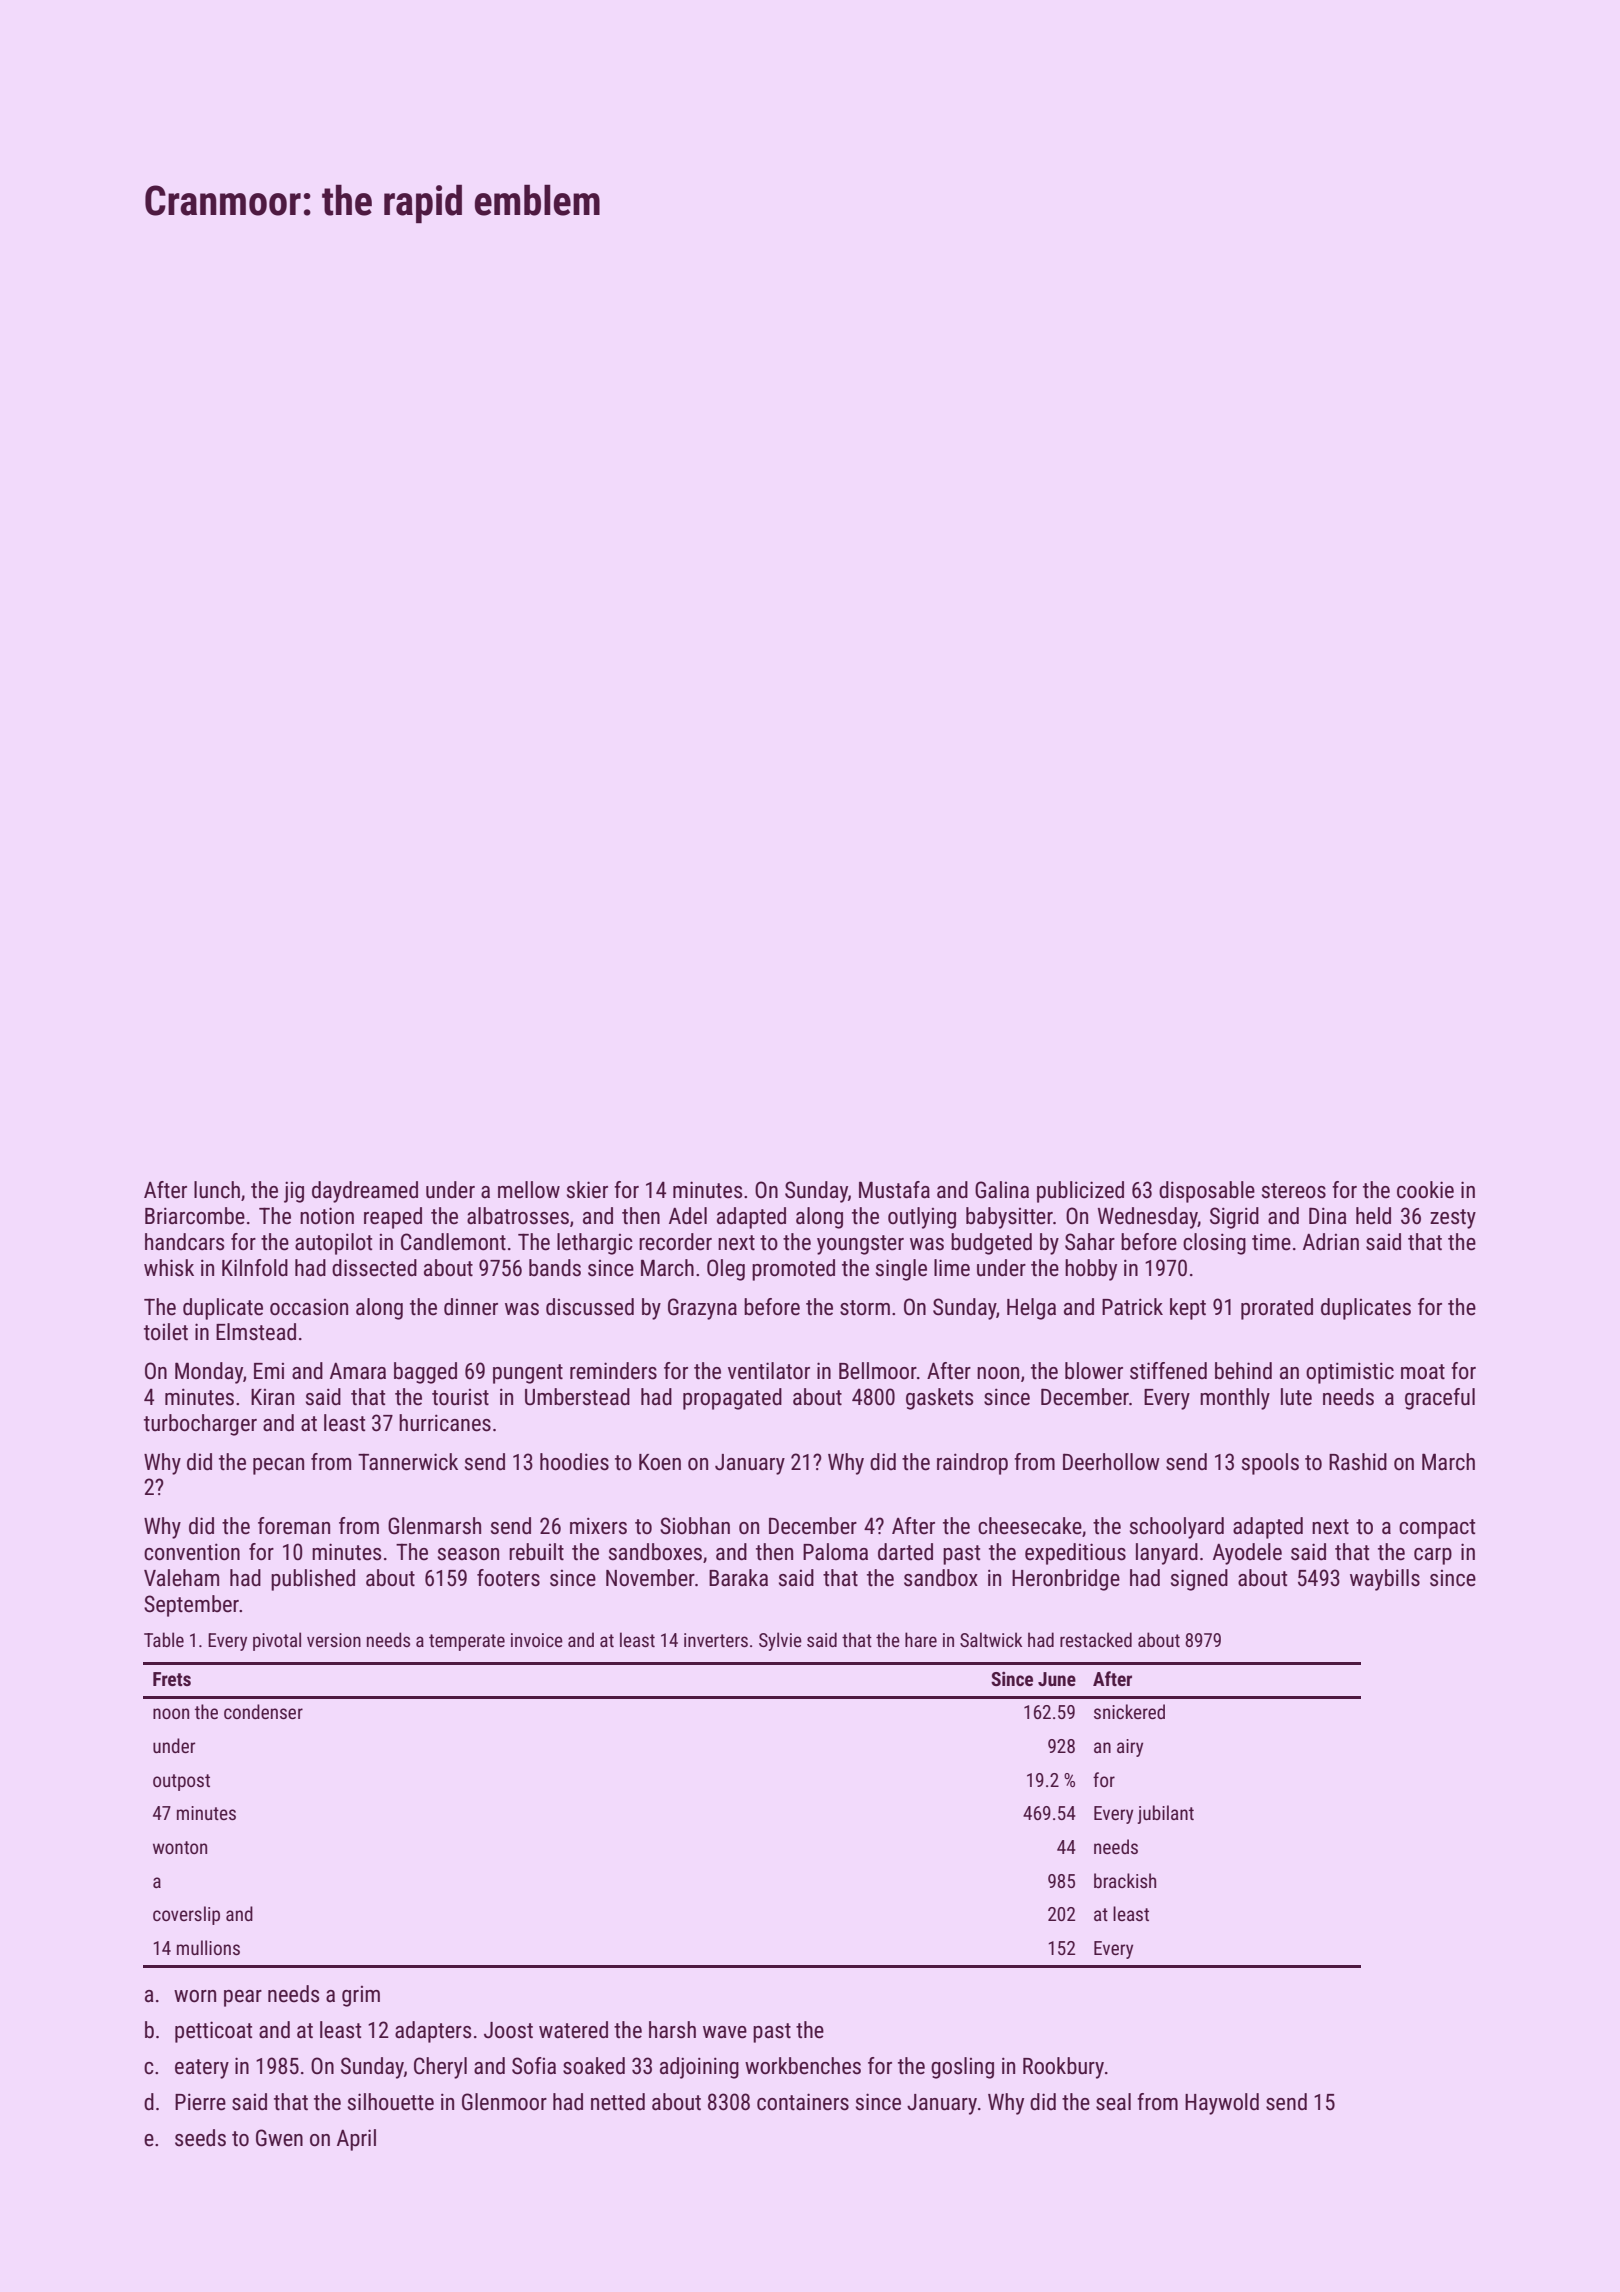 The height and width of the page is (2292, 1620). What do you see at coordinates (471, 1307) in the page?
I see `dinner` at bounding box center [471, 1307].
